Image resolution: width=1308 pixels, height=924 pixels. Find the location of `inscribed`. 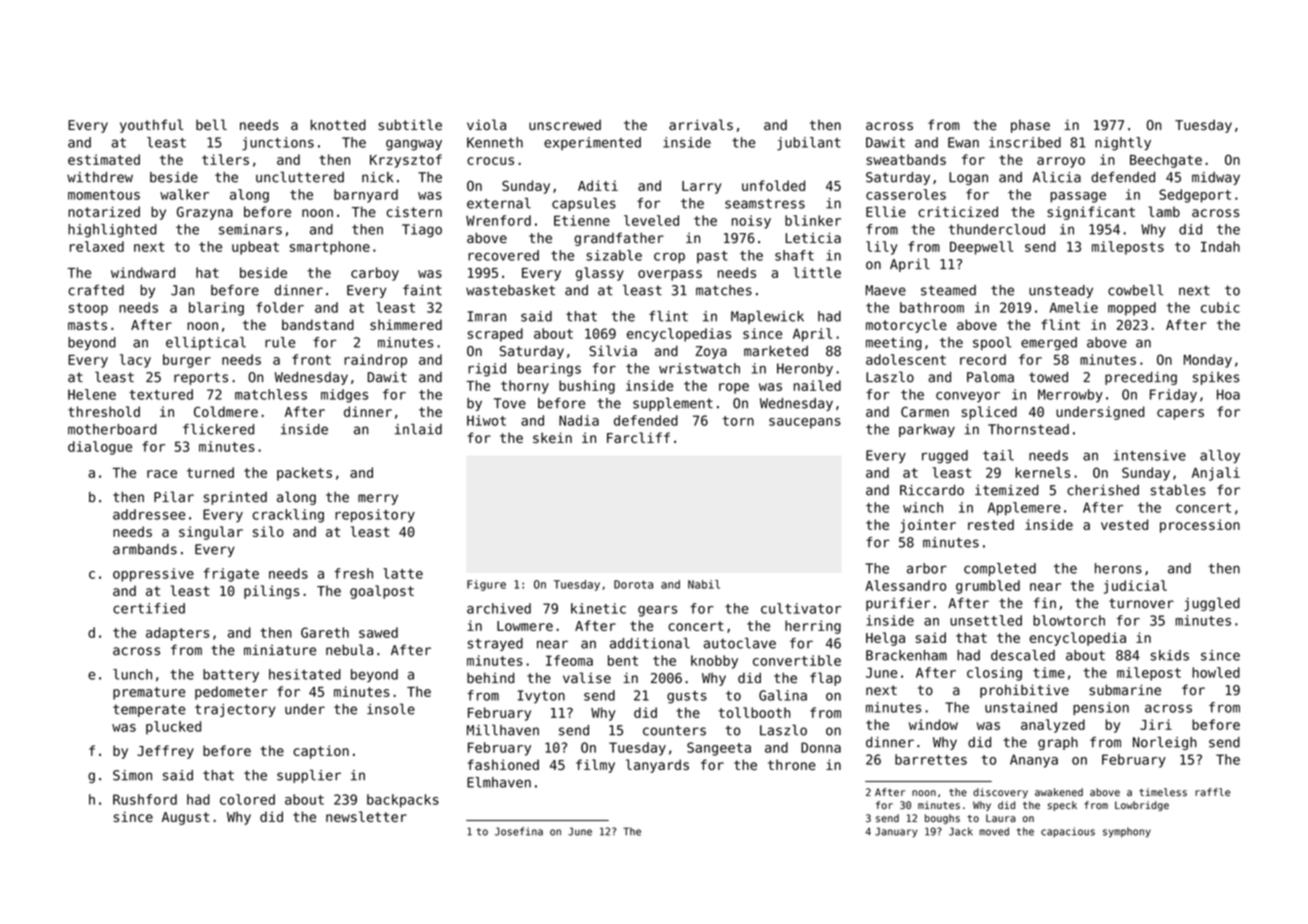

inscribed is located at coordinates (1025, 142).
